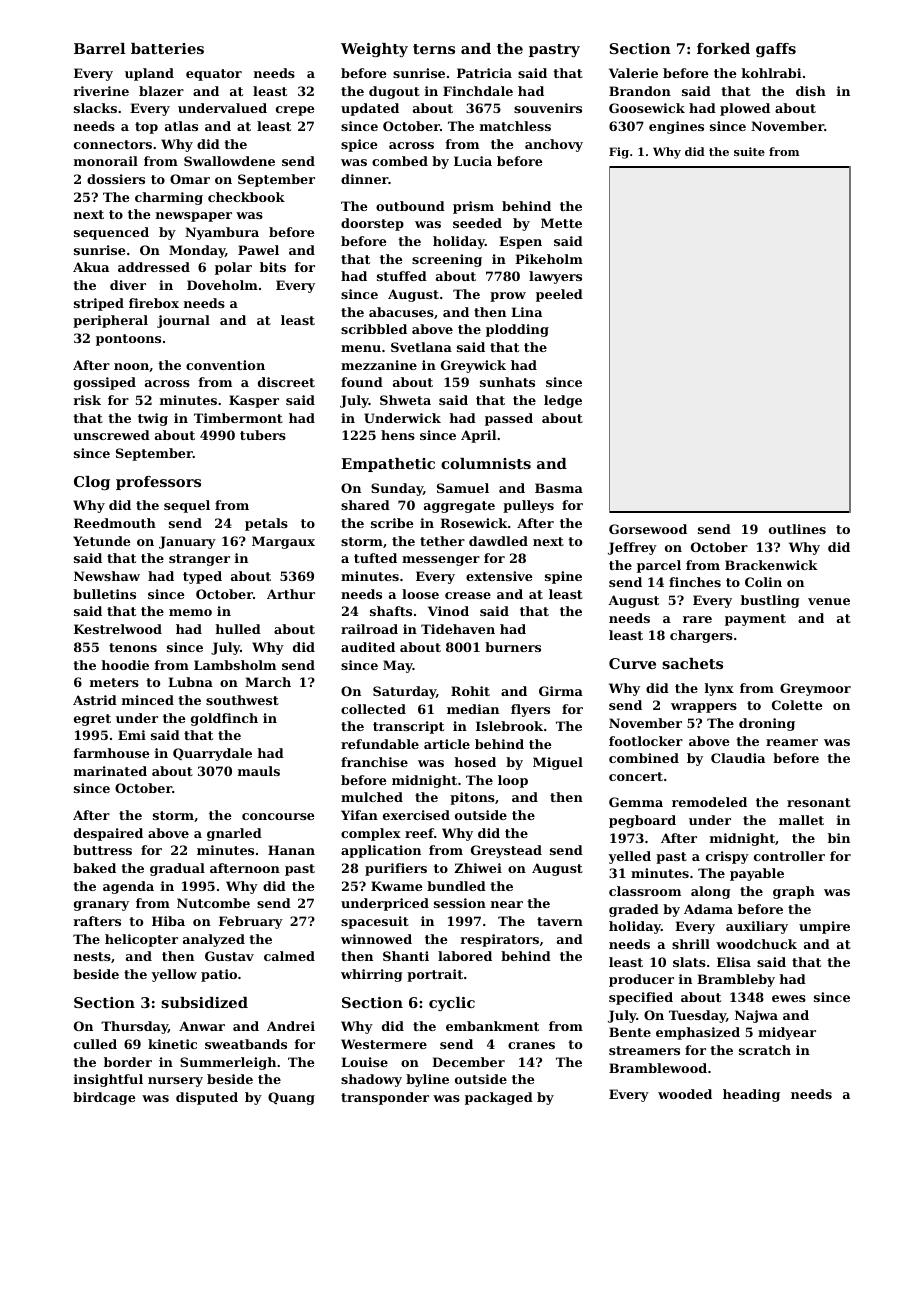  What do you see at coordinates (659, 566) in the screenshot?
I see `parcel` at bounding box center [659, 566].
